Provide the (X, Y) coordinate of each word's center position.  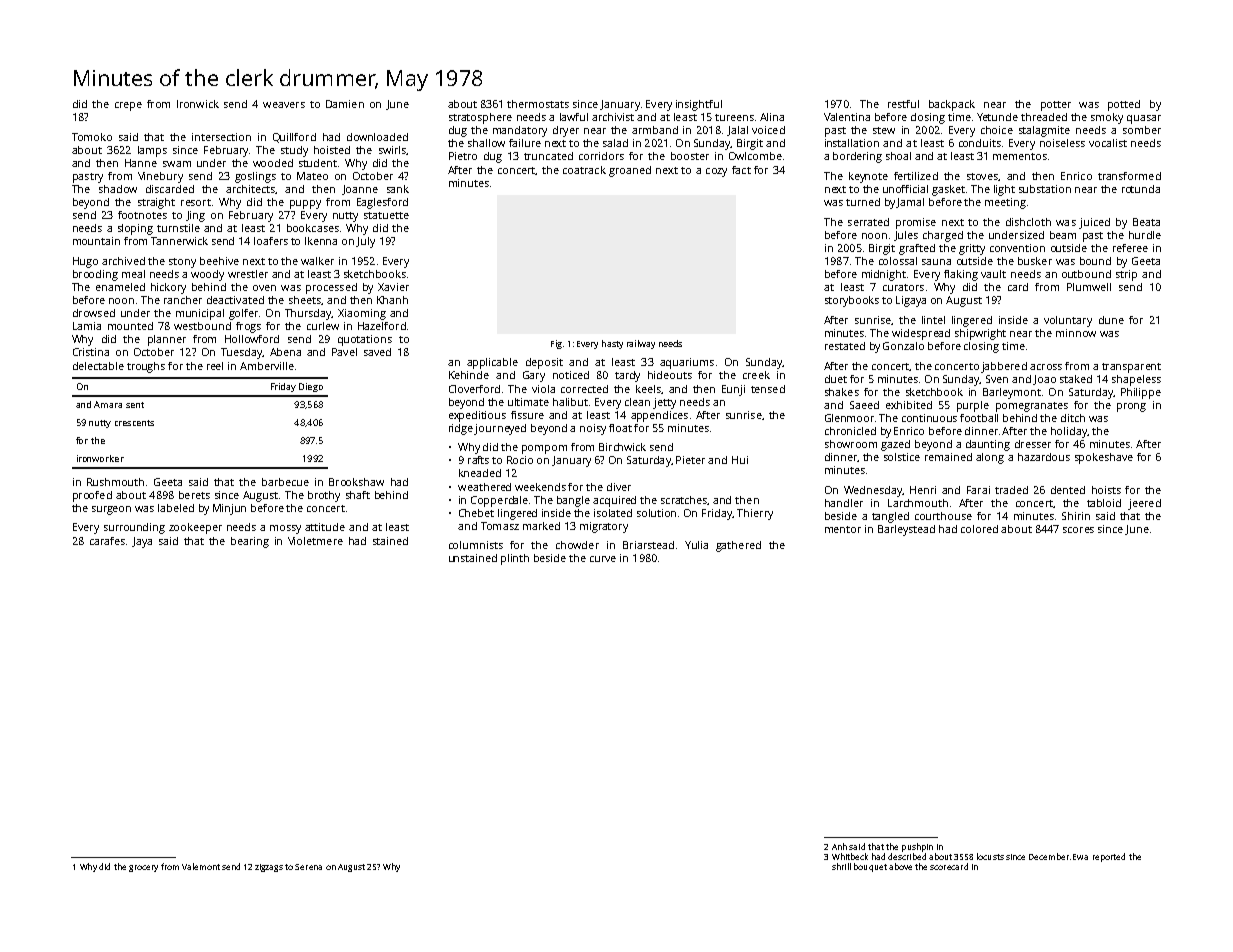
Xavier (393, 287)
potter (1056, 106)
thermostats (538, 104)
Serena (308, 867)
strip (1126, 275)
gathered (738, 546)
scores (1078, 530)
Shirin (1076, 516)
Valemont (201, 866)
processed (331, 288)
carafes (107, 541)
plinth (515, 559)
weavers (284, 105)
